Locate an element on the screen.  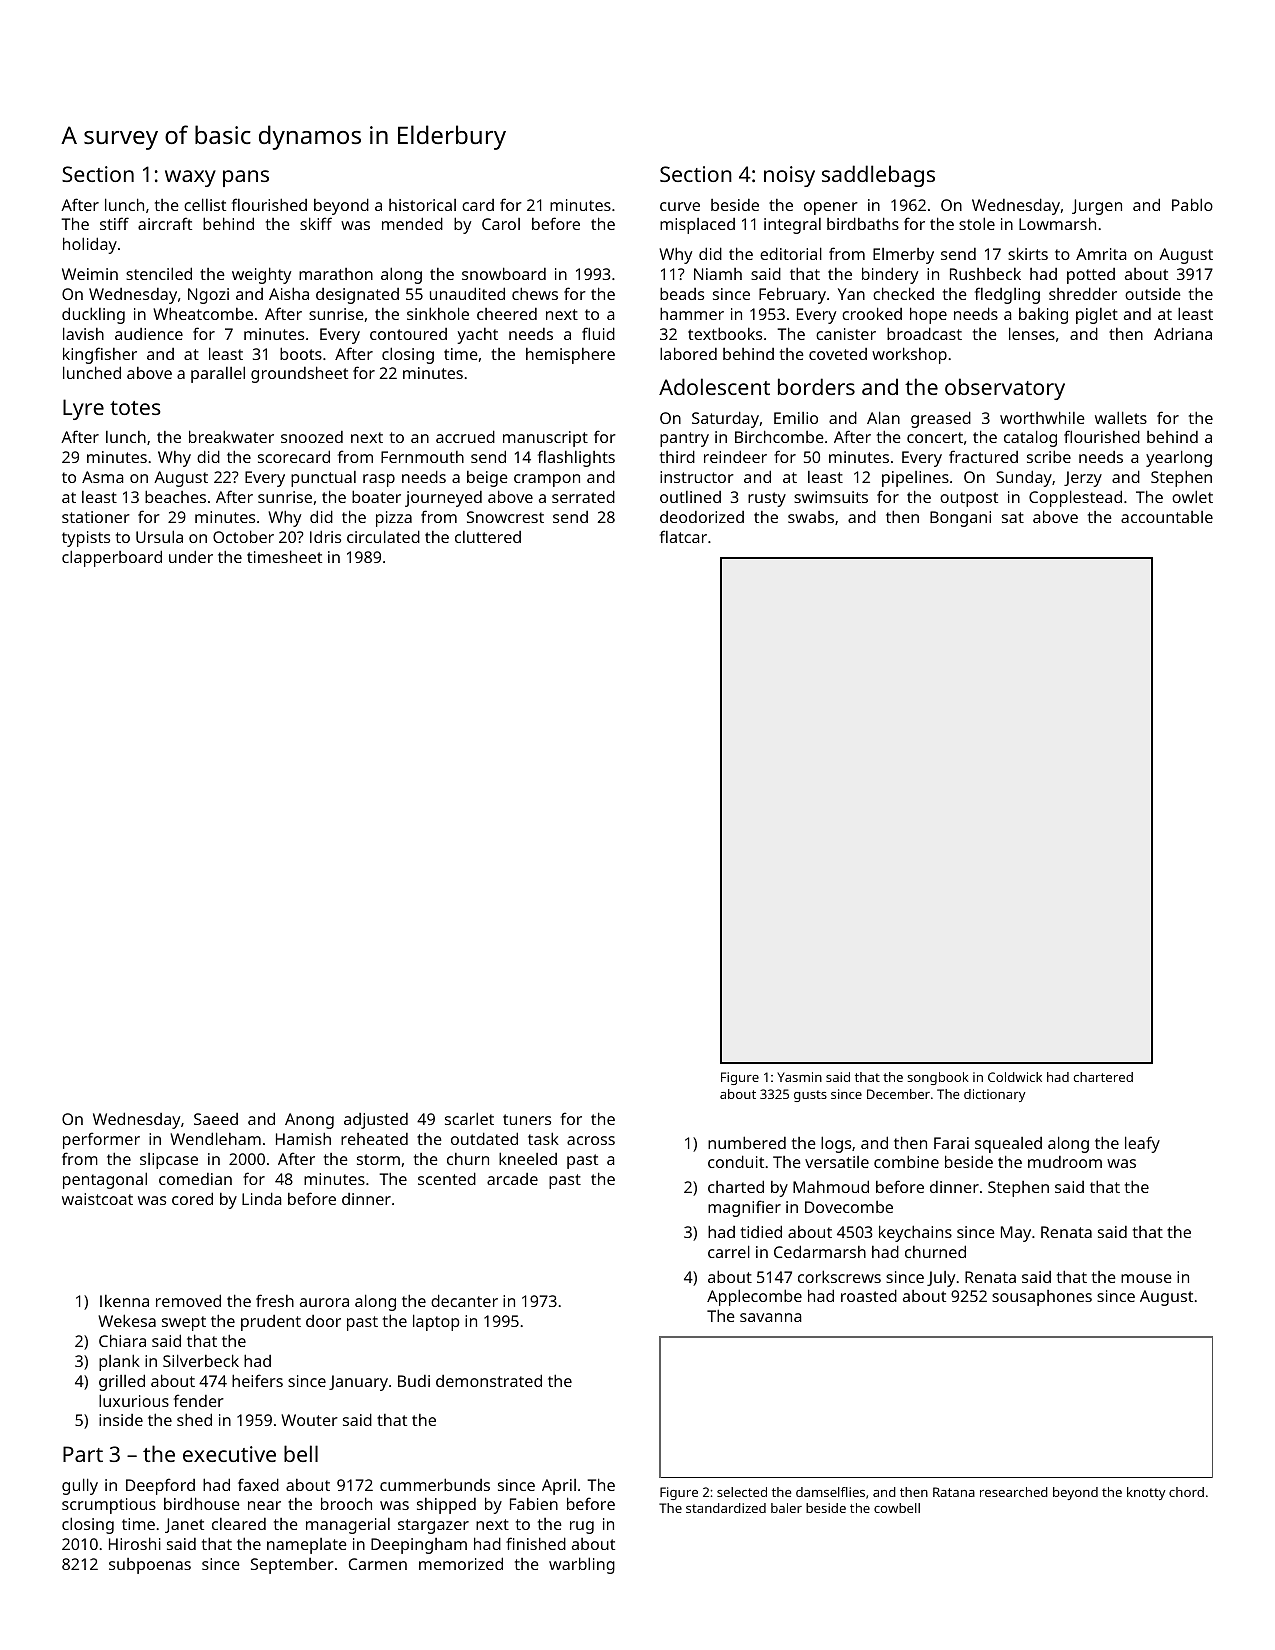
subpoenas is located at coordinates (150, 1566).
